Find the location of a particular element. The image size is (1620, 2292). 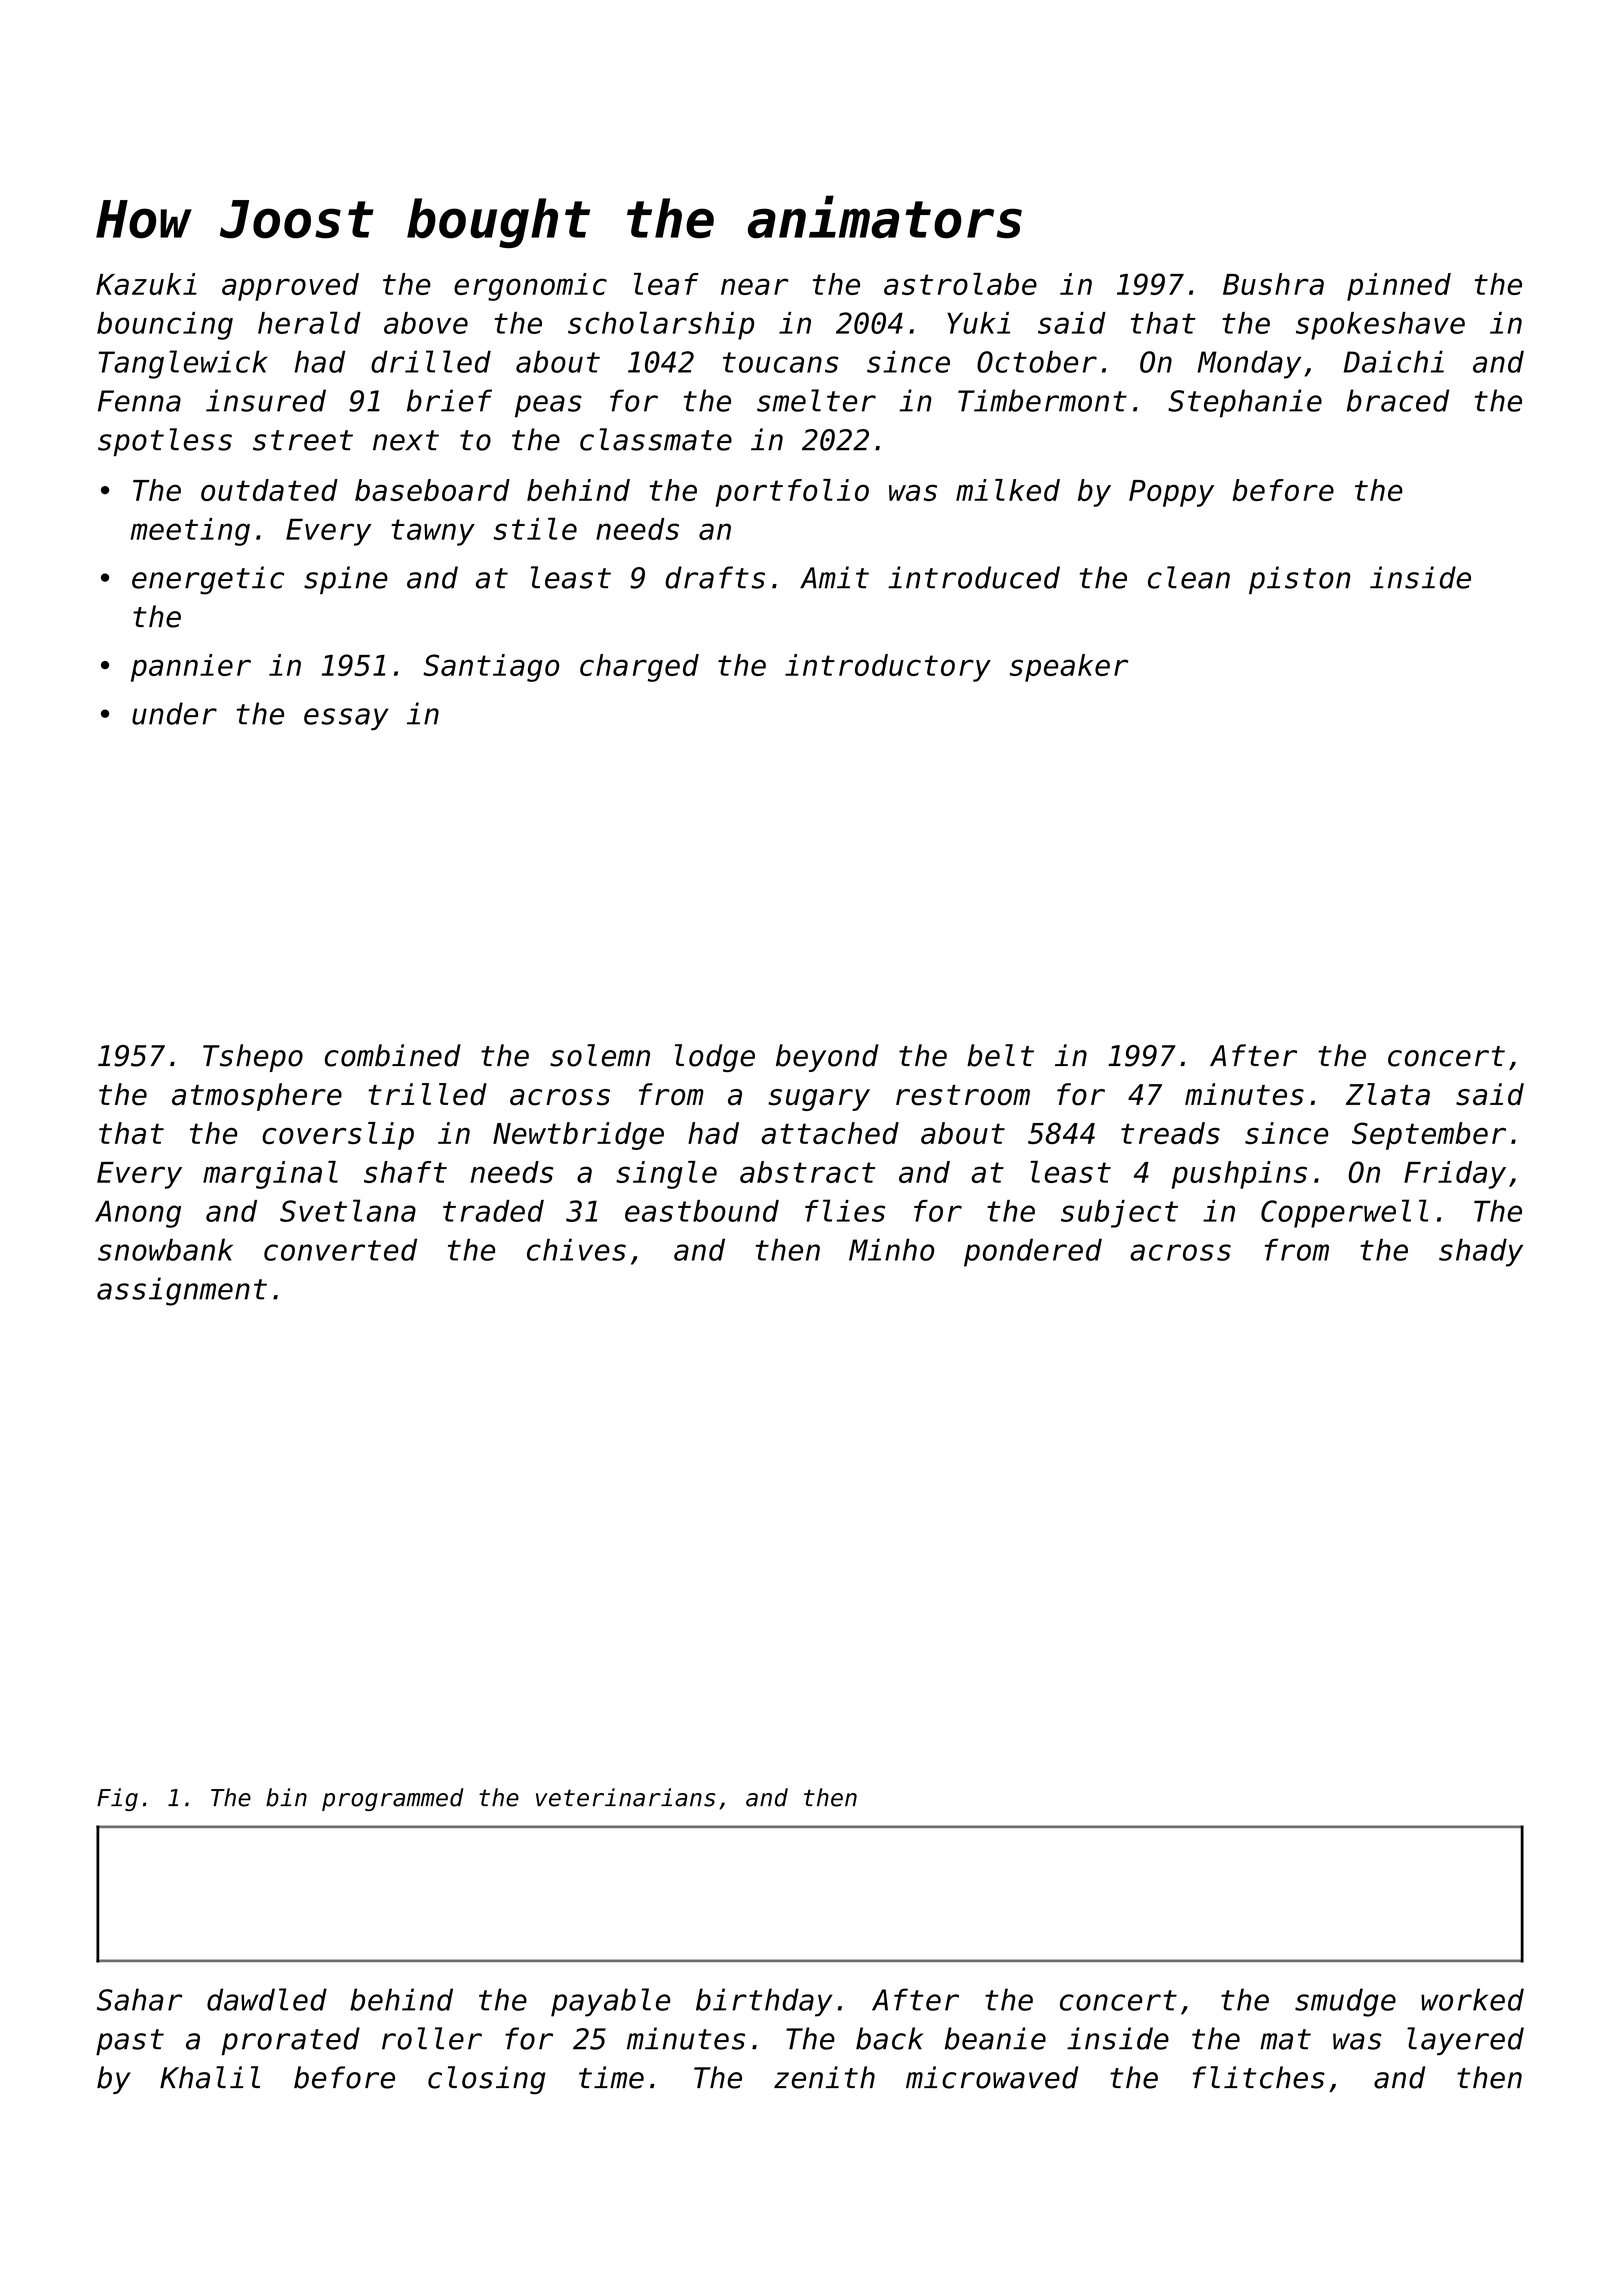

shady is located at coordinates (1481, 1252).
